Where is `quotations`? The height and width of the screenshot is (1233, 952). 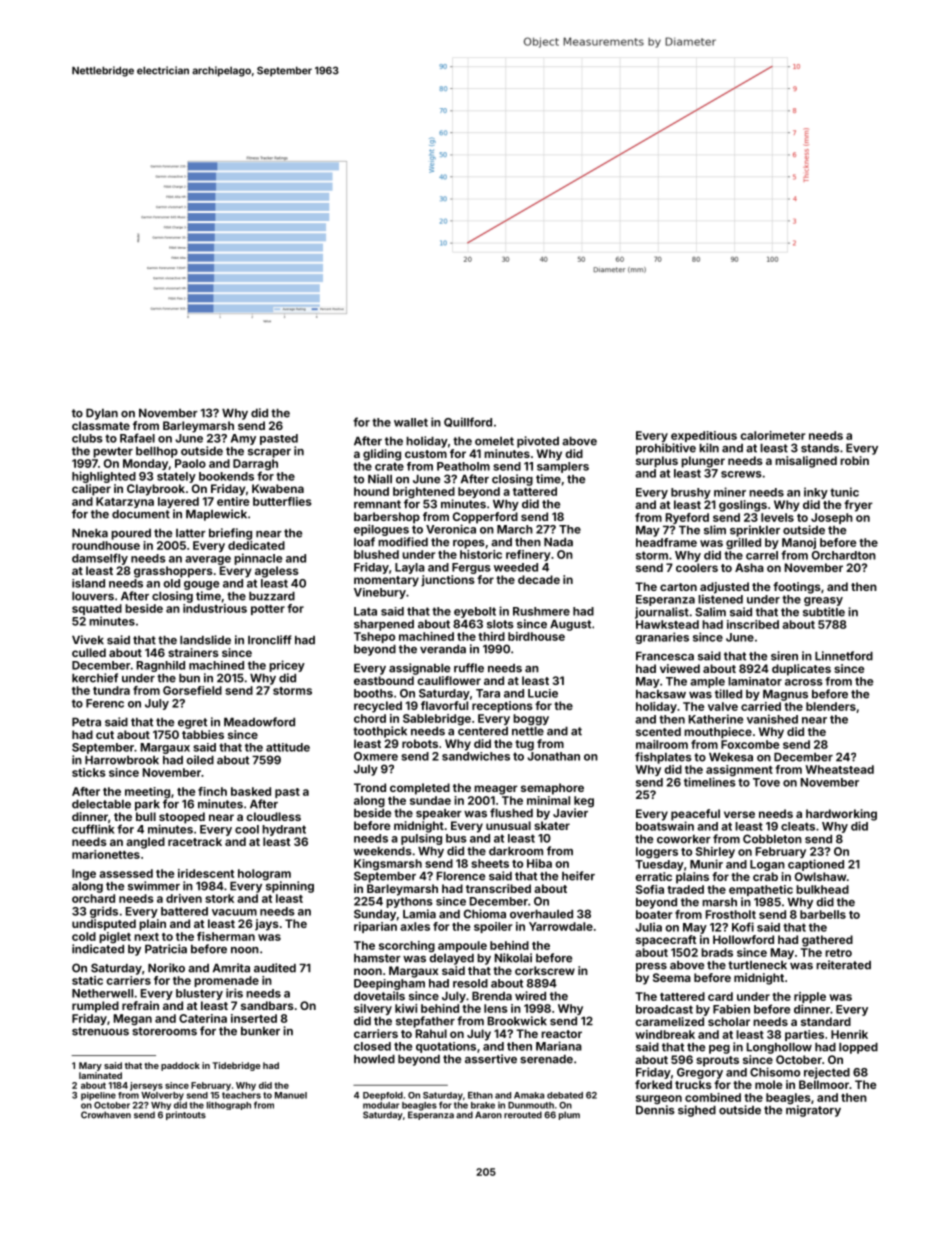
quotations is located at coordinates (446, 1047).
